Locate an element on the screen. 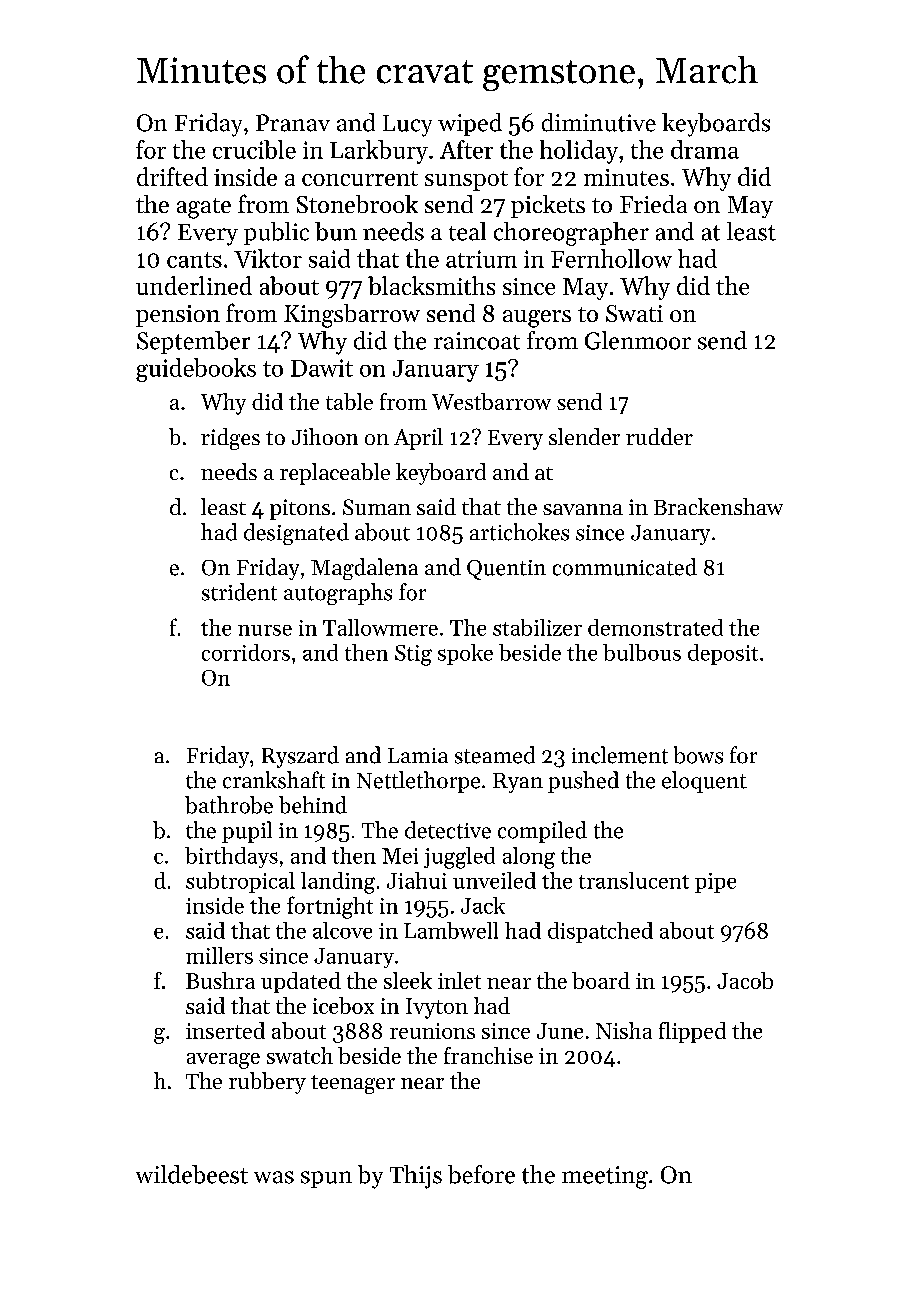 This screenshot has height=1314, width=924. Brackenshaw is located at coordinates (718, 506).
